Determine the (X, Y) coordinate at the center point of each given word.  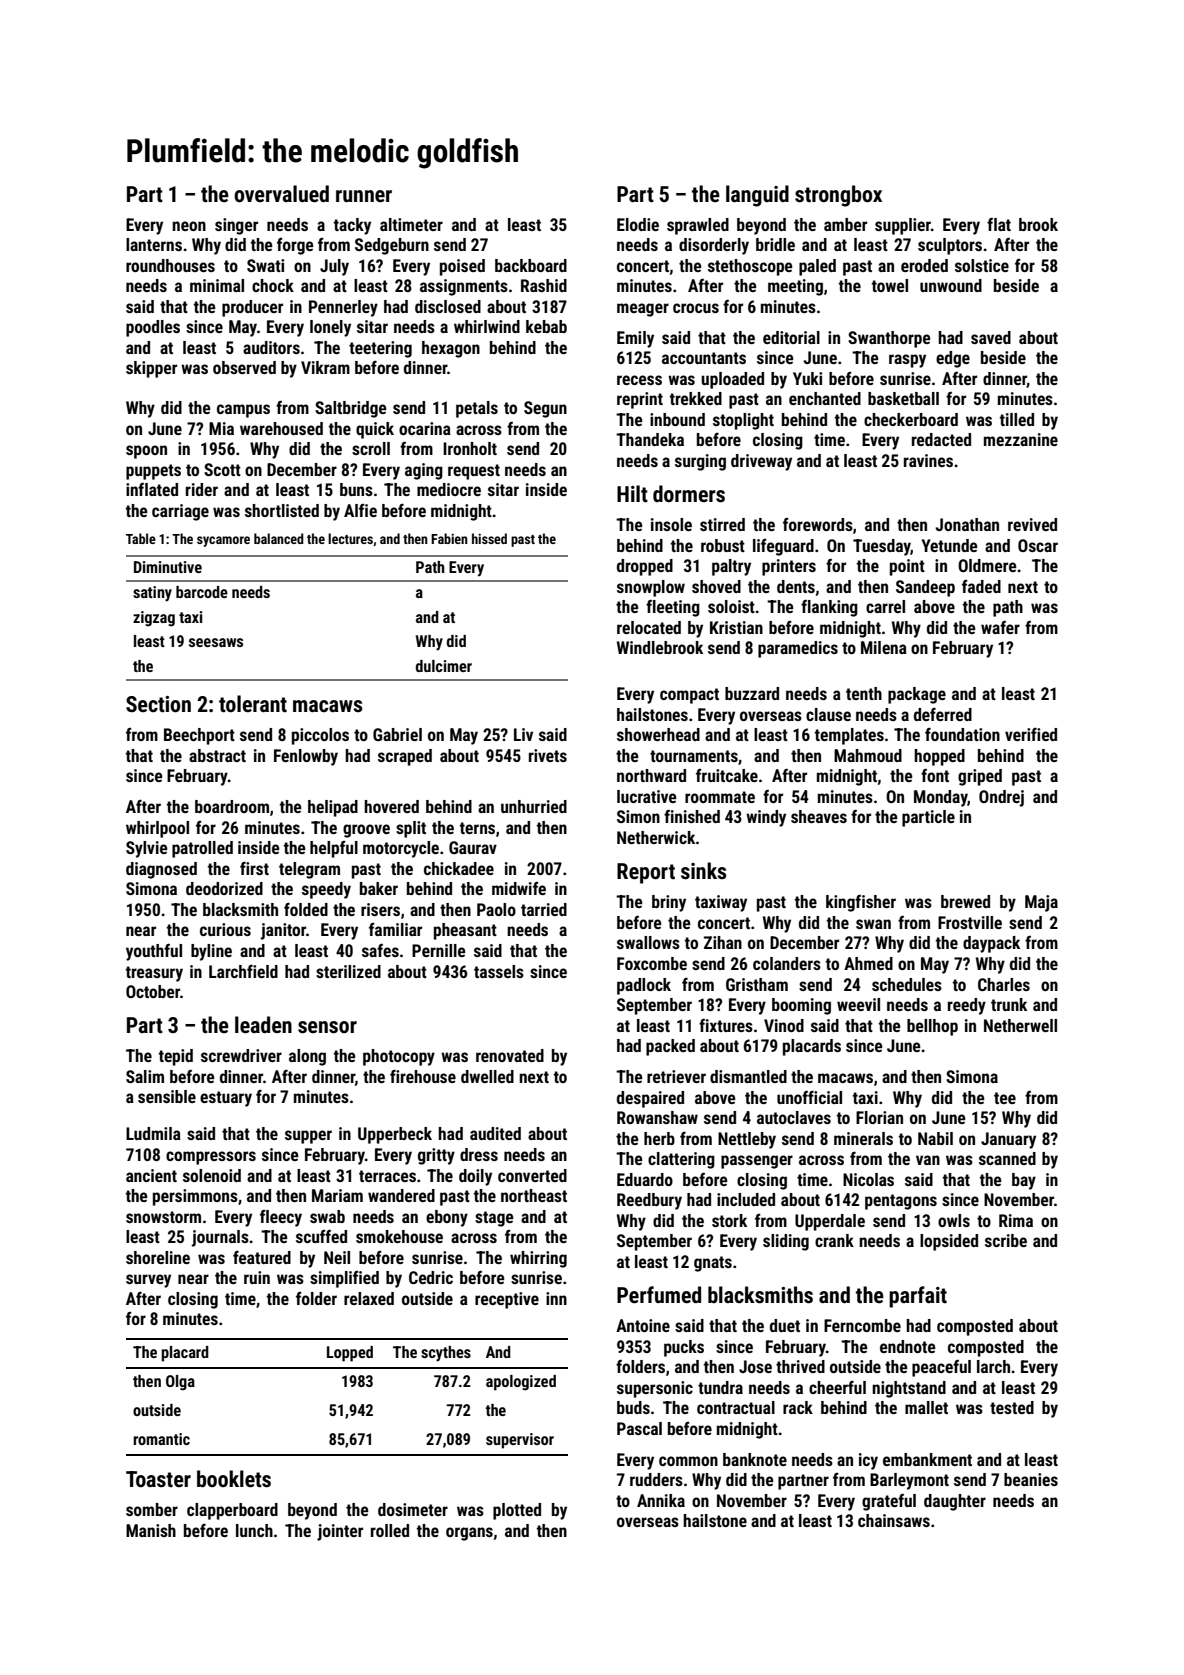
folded (306, 909)
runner (364, 196)
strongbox (838, 196)
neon (189, 226)
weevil (858, 1004)
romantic (161, 1439)
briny (669, 903)
